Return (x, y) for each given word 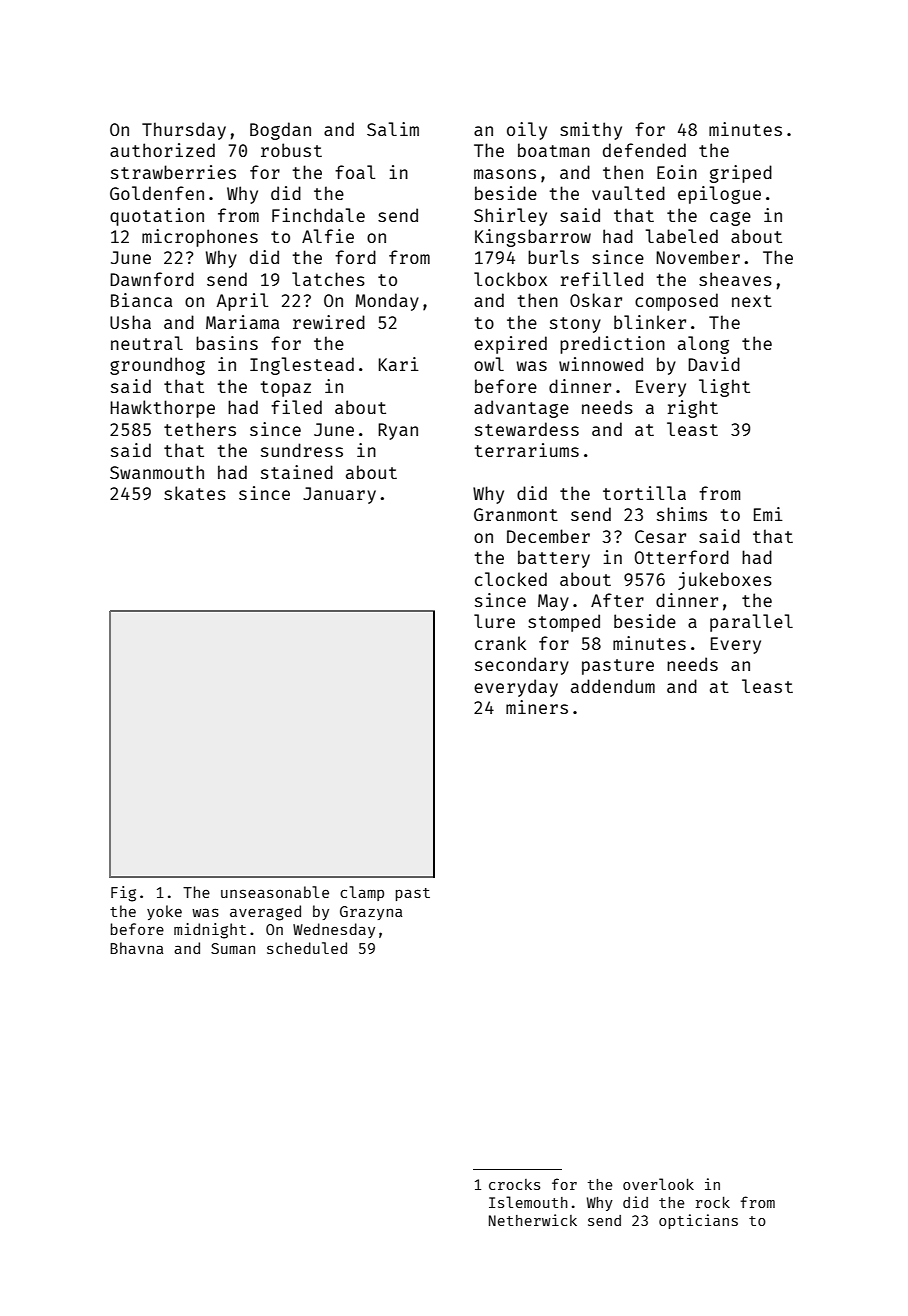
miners (537, 707)
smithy (591, 131)
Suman (233, 948)
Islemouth (528, 1202)
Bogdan (280, 131)
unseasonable (275, 892)
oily (527, 131)
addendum (613, 686)
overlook (658, 1184)
